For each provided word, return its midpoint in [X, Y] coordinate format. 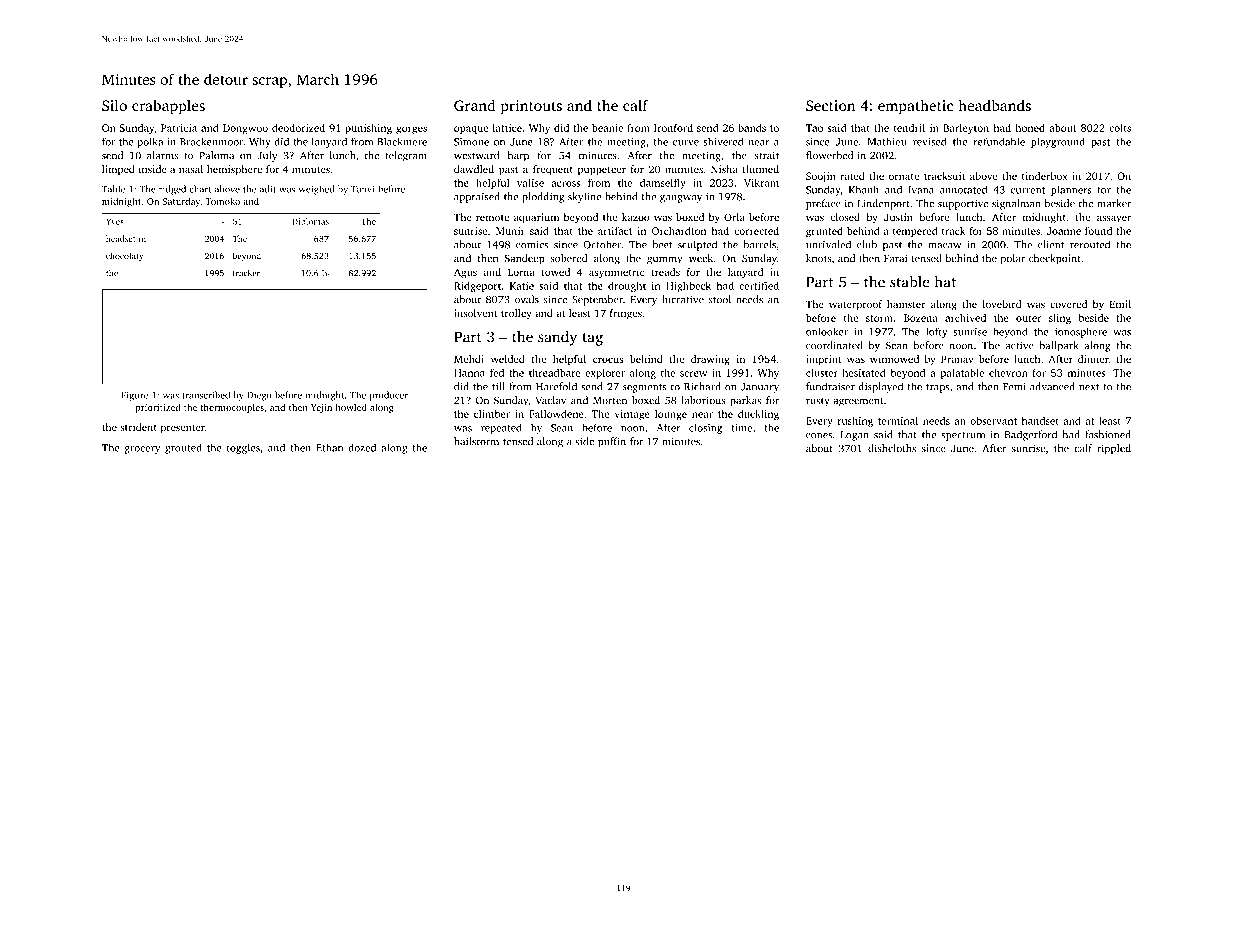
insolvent [475, 313]
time [741, 428]
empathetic [915, 107]
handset [1040, 420]
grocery [142, 450]
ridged [172, 190]
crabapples [168, 107]
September [597, 300]
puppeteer [602, 171]
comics [532, 245]
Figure [134, 396]
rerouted [1090, 244]
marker [1114, 203]
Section [830, 105]
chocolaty [124, 256]
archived [965, 318]
